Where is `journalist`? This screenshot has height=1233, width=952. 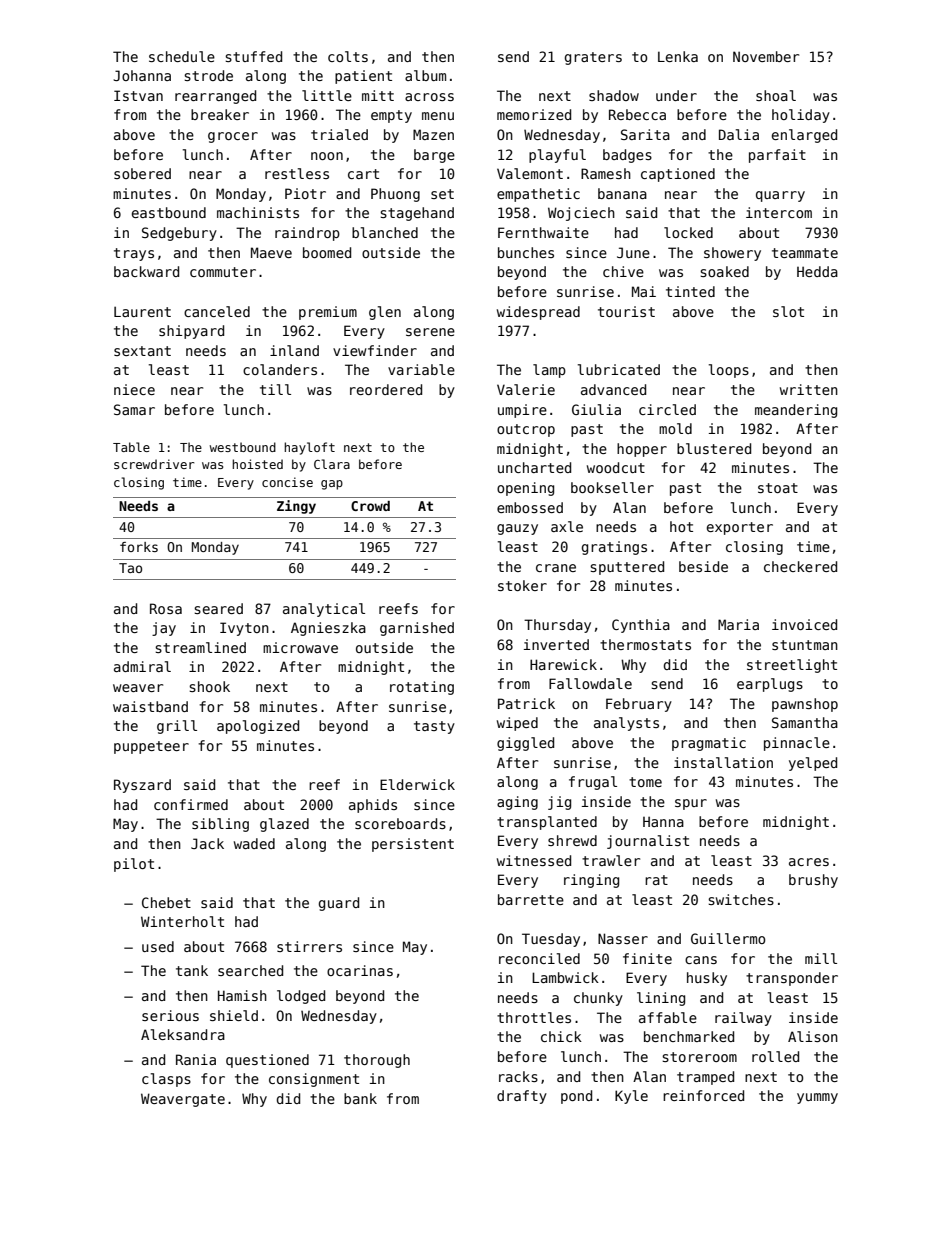
journalist is located at coordinates (648, 842).
